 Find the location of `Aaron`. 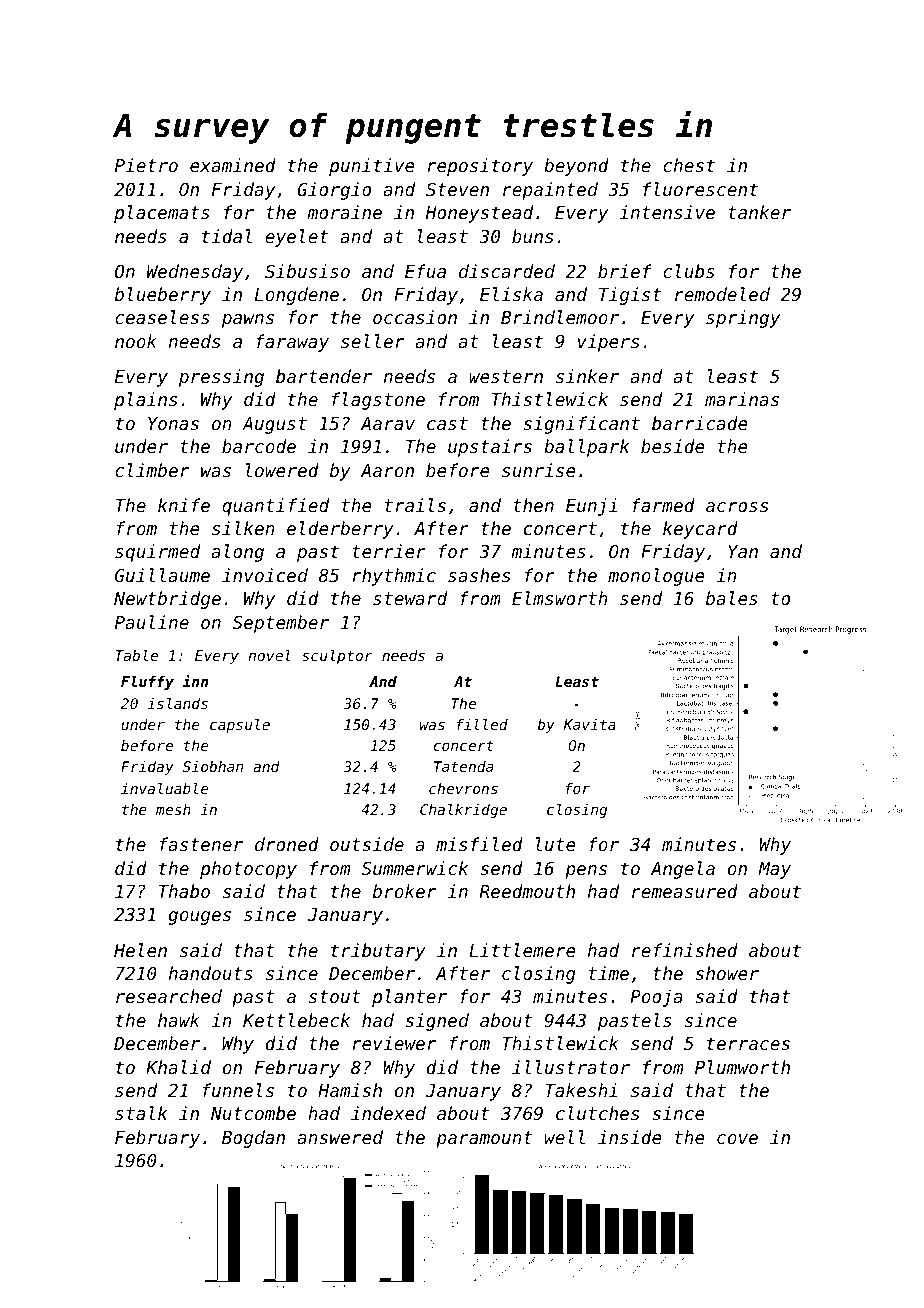

Aaron is located at coordinates (387, 470).
